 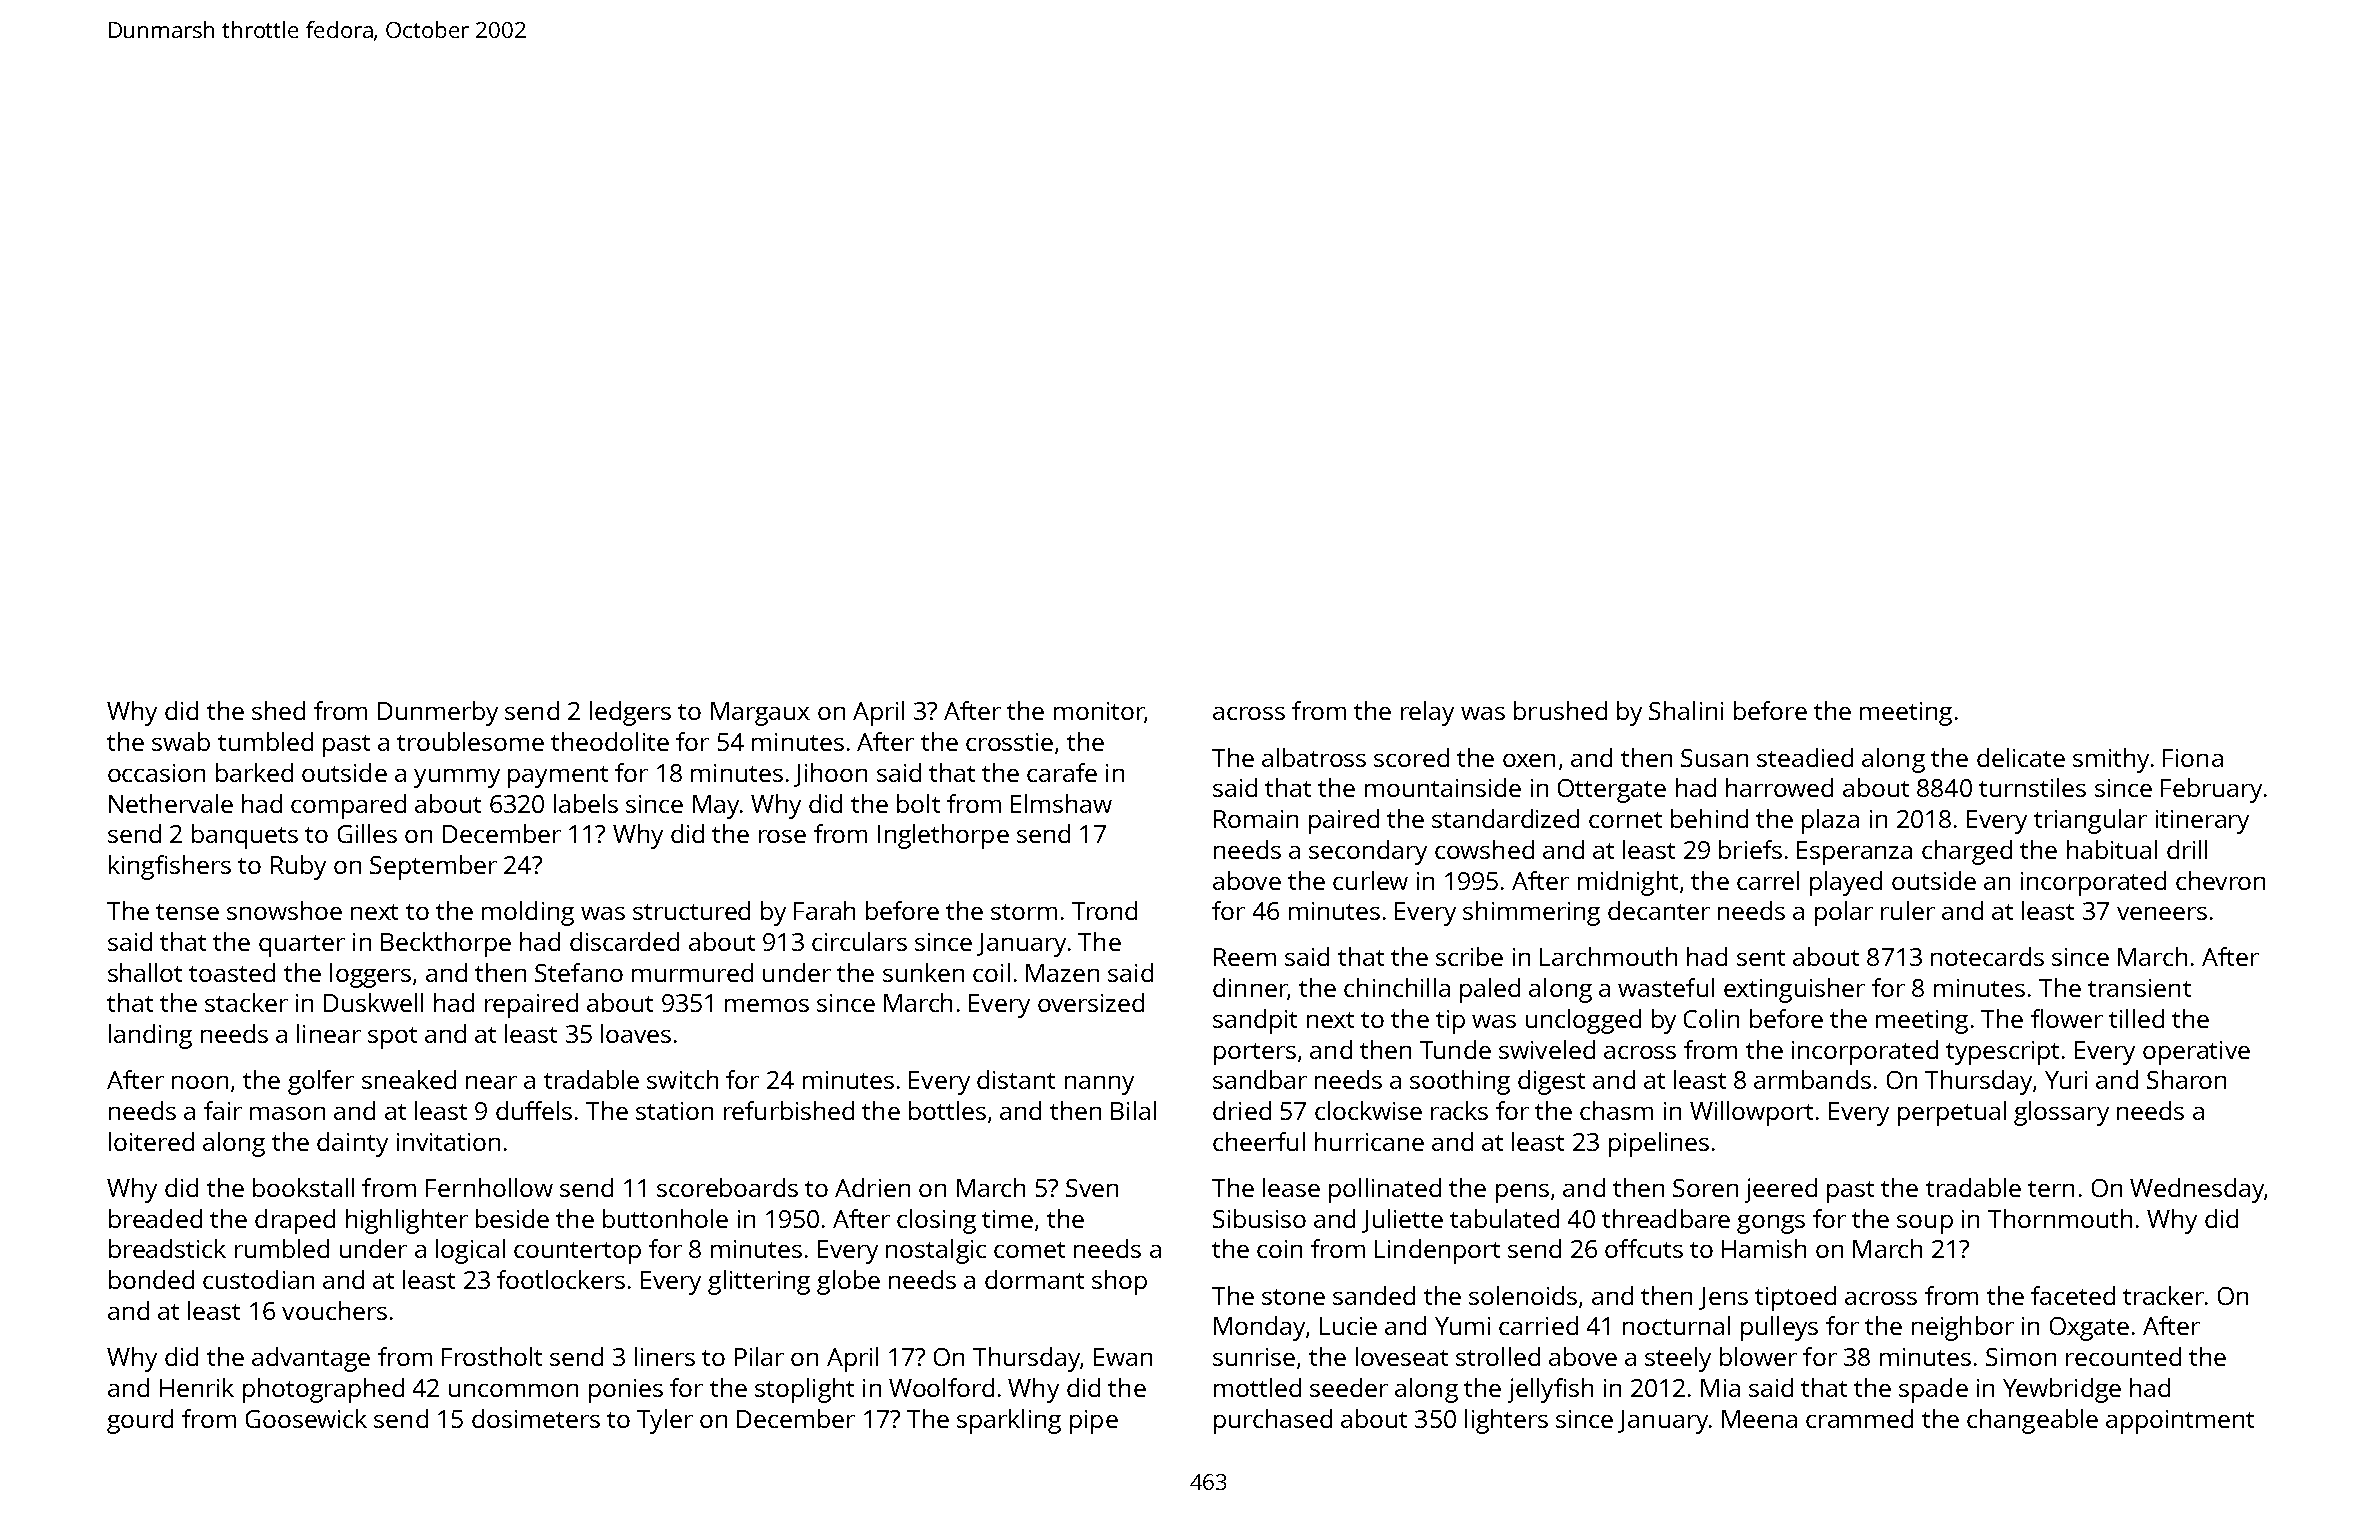 What do you see at coordinates (181, 741) in the page?
I see `swab` at bounding box center [181, 741].
